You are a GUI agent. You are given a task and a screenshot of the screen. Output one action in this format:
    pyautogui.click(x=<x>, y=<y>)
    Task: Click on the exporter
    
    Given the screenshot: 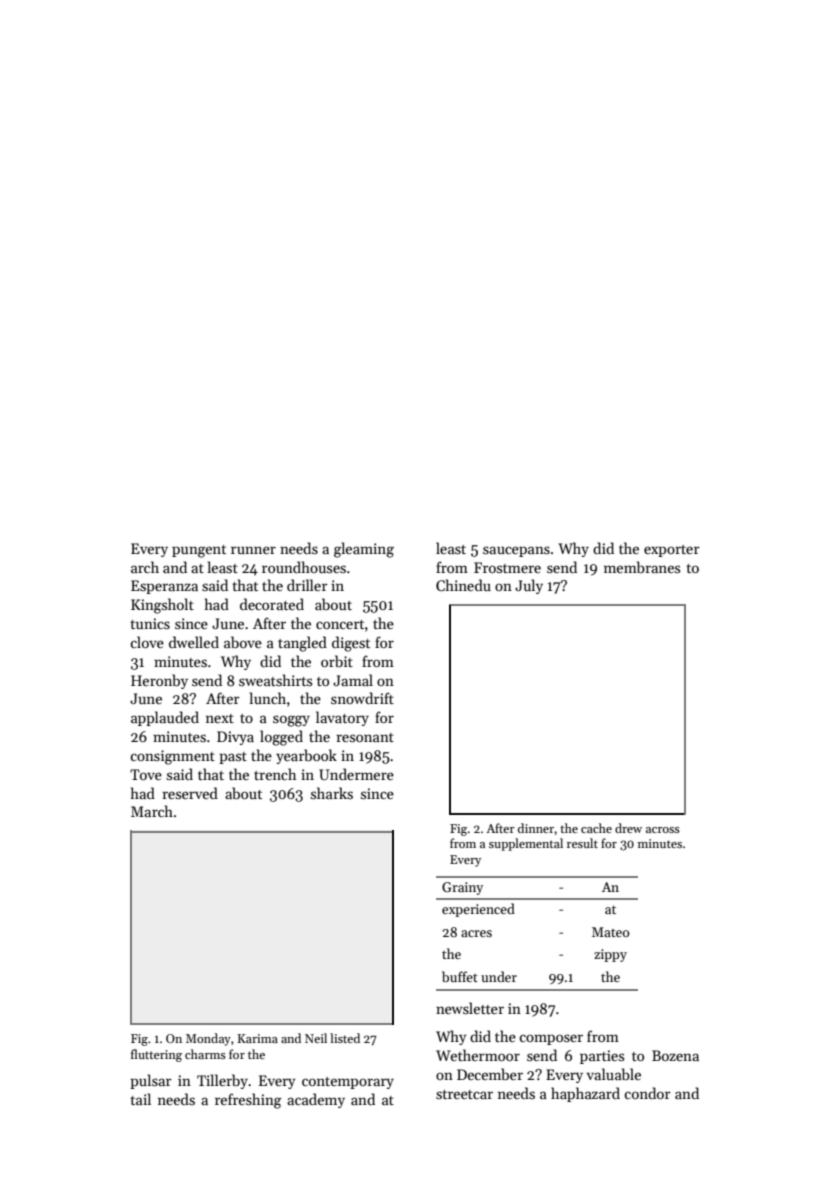 What is the action you would take?
    pyautogui.click(x=672, y=551)
